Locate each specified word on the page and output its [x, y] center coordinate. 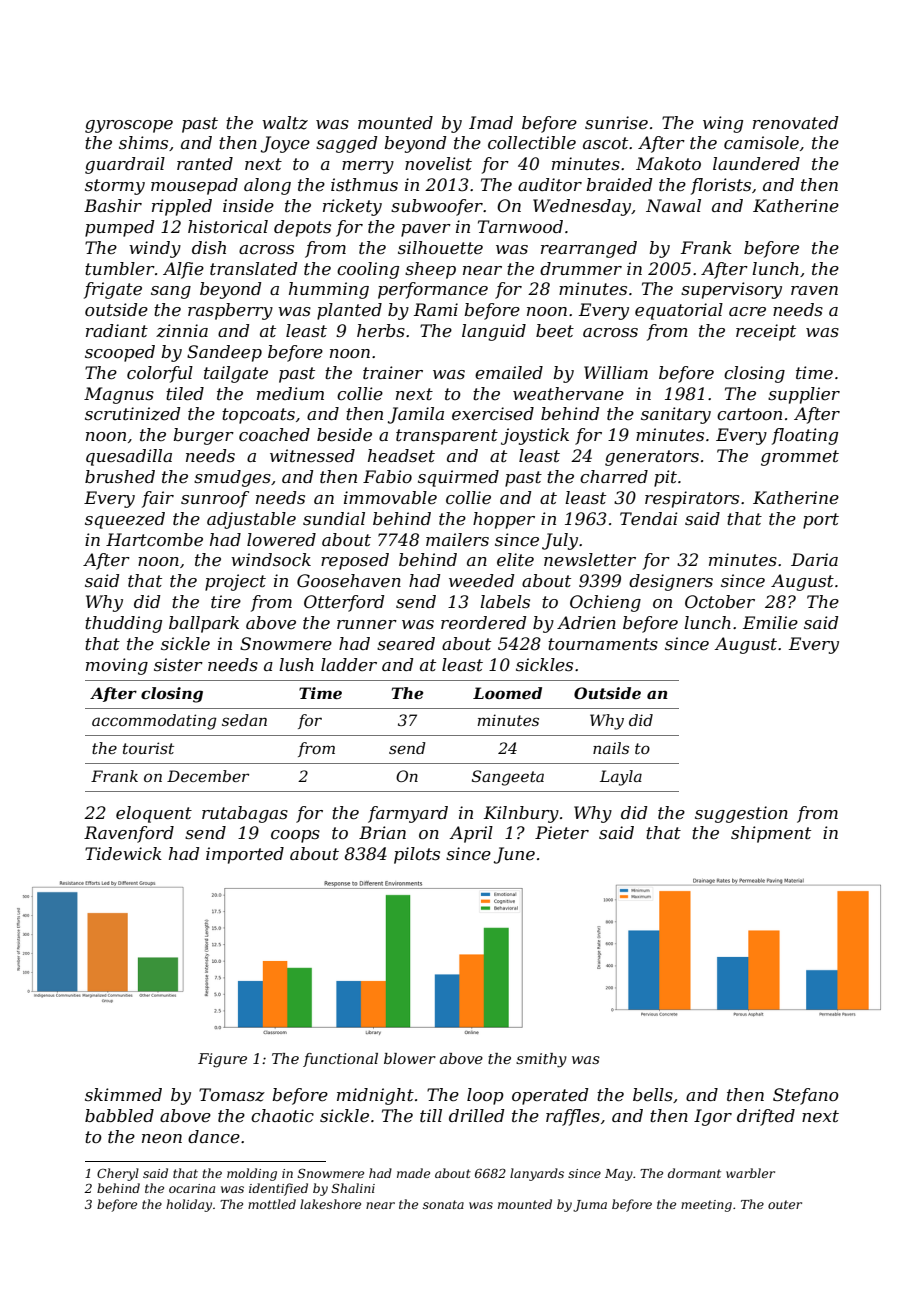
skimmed [123, 1094]
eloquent [154, 814]
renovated [795, 122]
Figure [222, 1060]
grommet [800, 458]
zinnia [182, 331]
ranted [205, 163]
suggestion [741, 814]
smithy [541, 1060]
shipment [771, 834]
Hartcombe [154, 539]
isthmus [364, 184]
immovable [390, 497]
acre [747, 311]
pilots [417, 855]
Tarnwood [520, 226]
